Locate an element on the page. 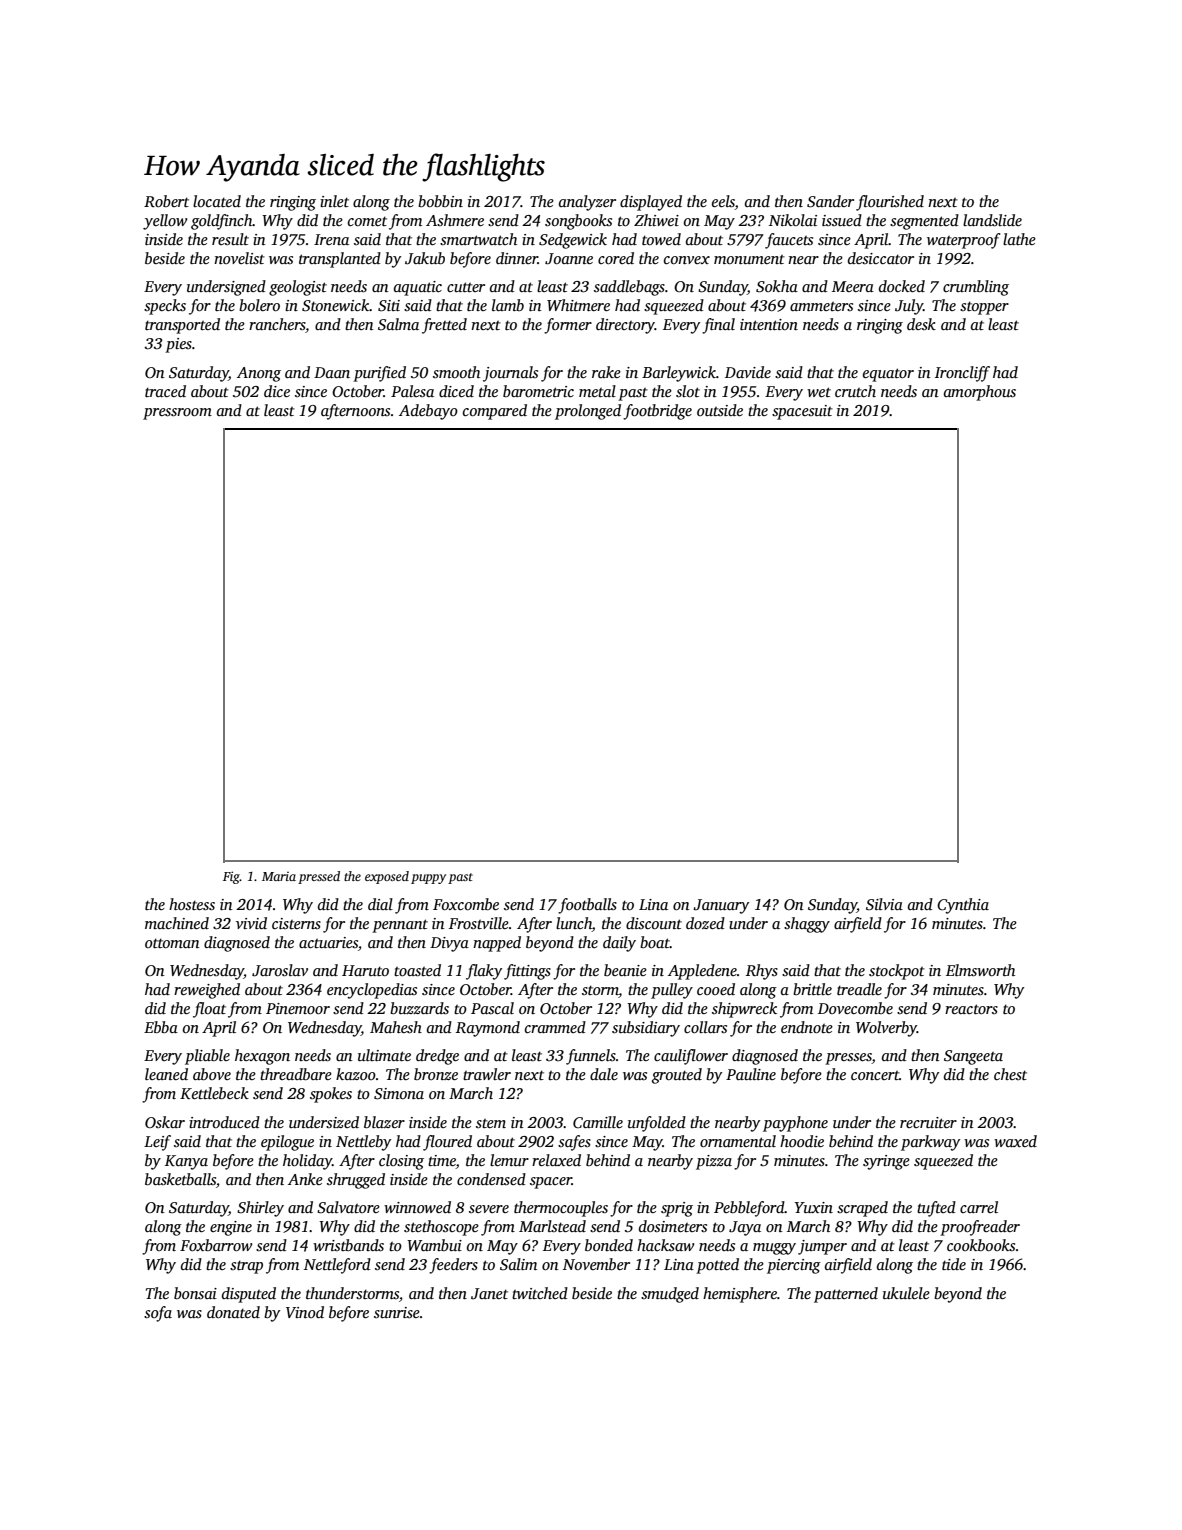 This page has height=1530, width=1182. Elmsworth is located at coordinates (980, 970).
